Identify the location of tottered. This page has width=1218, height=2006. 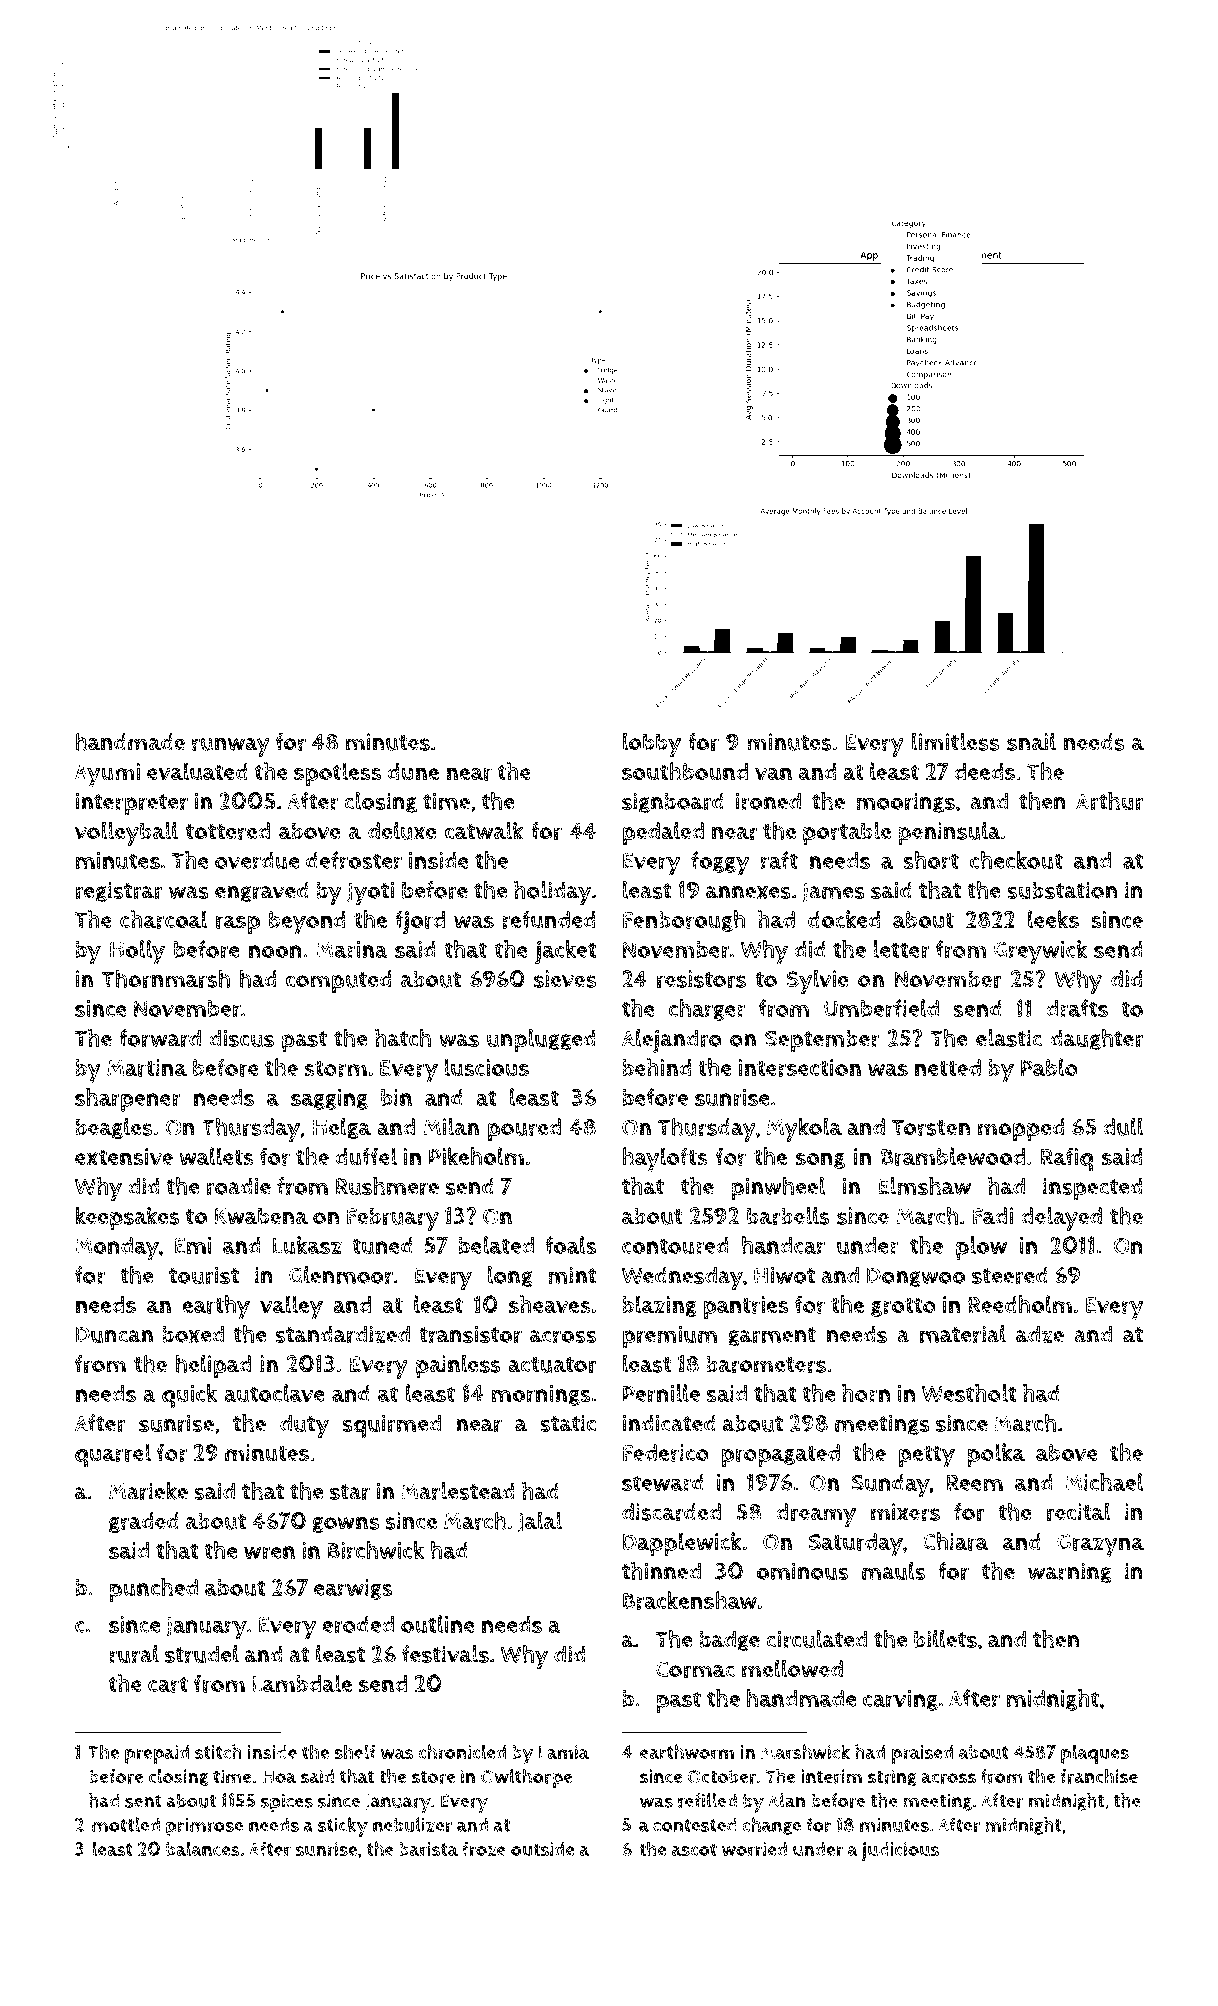
(228, 831).
